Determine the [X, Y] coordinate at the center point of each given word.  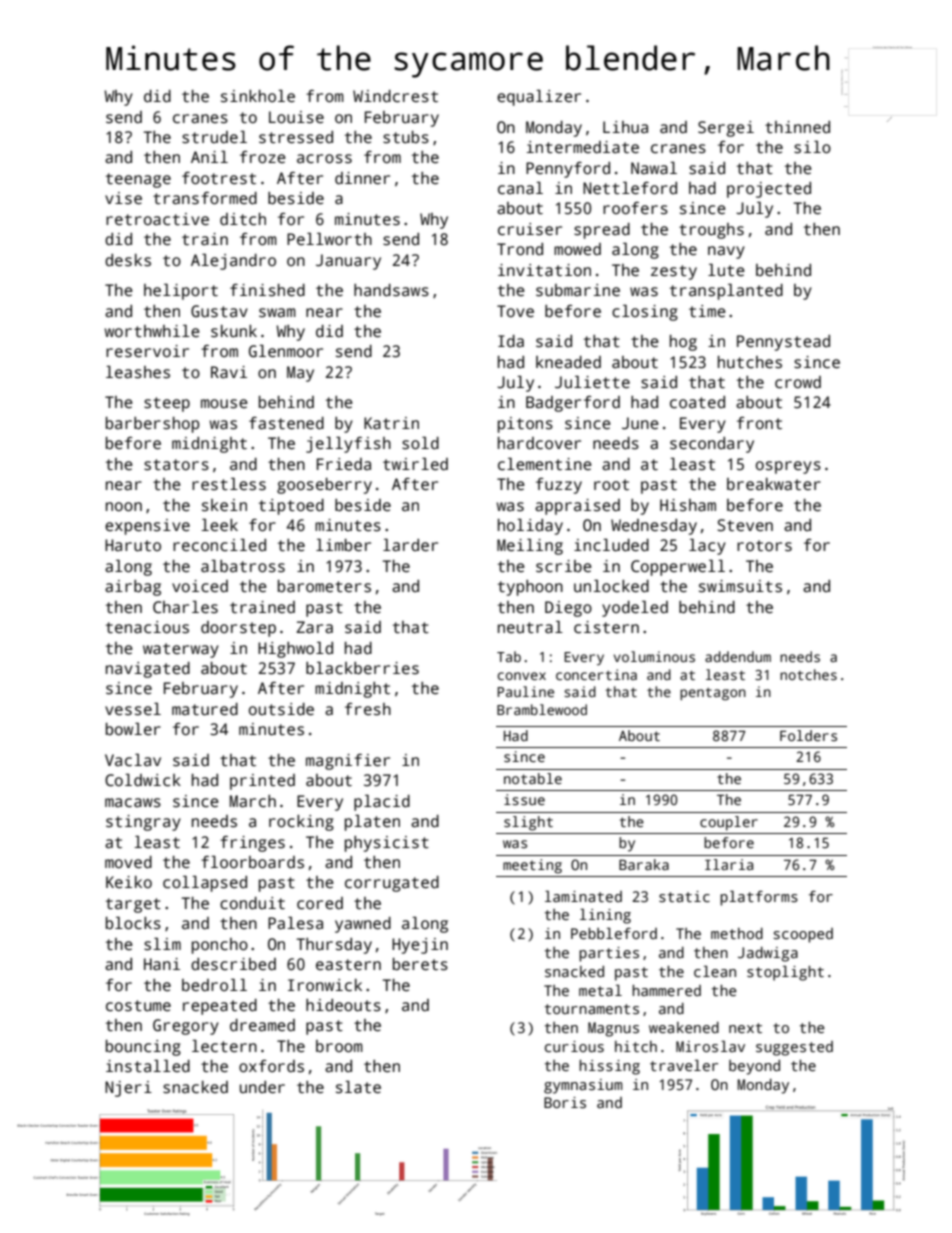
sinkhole [258, 96]
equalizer [539, 97]
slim [162, 944]
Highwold [295, 649]
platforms [759, 898]
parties [609, 954]
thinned [797, 127]
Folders [808, 735]
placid [382, 802]
